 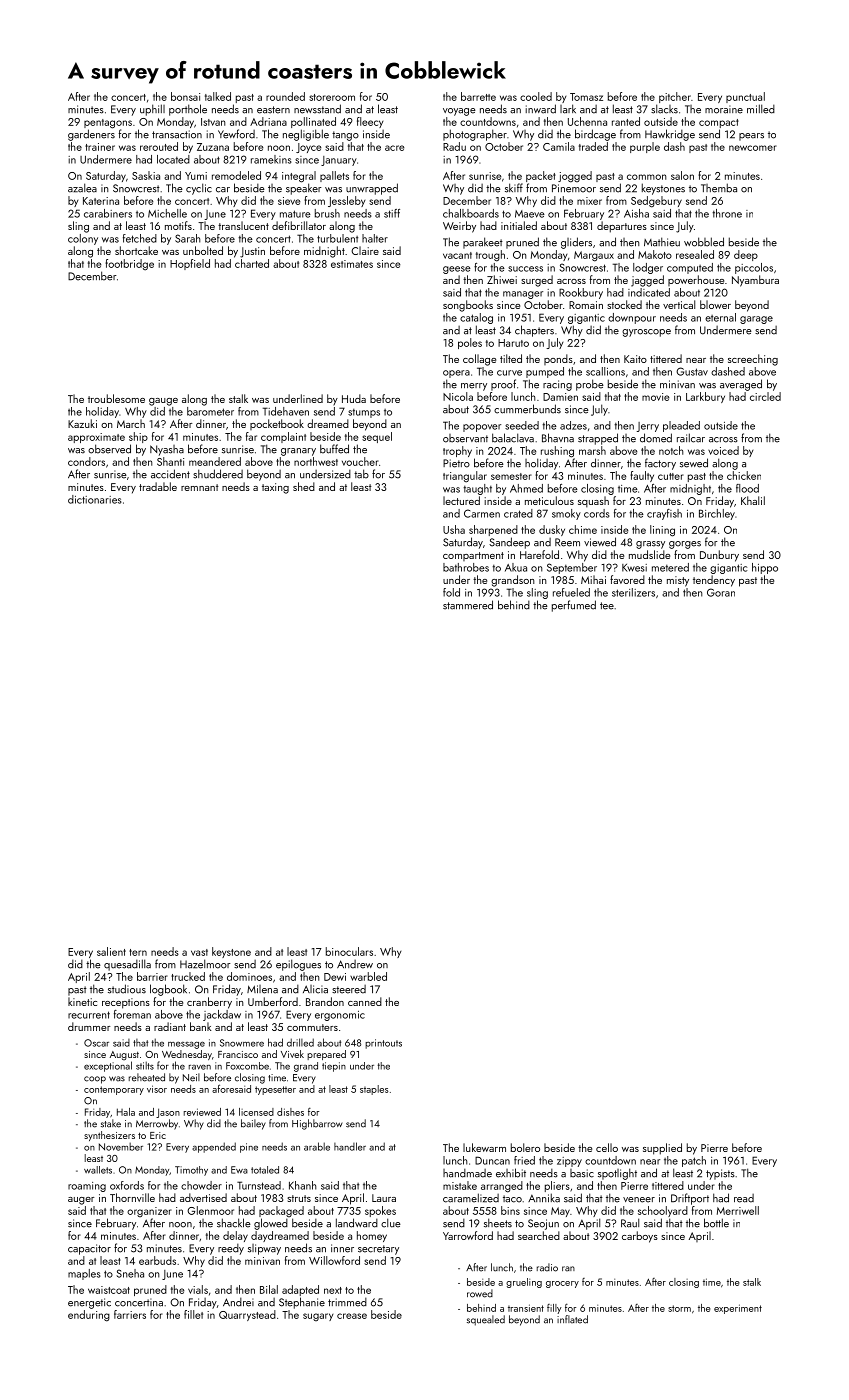 What do you see at coordinates (259, 1185) in the screenshot?
I see `Turnstead` at bounding box center [259, 1185].
